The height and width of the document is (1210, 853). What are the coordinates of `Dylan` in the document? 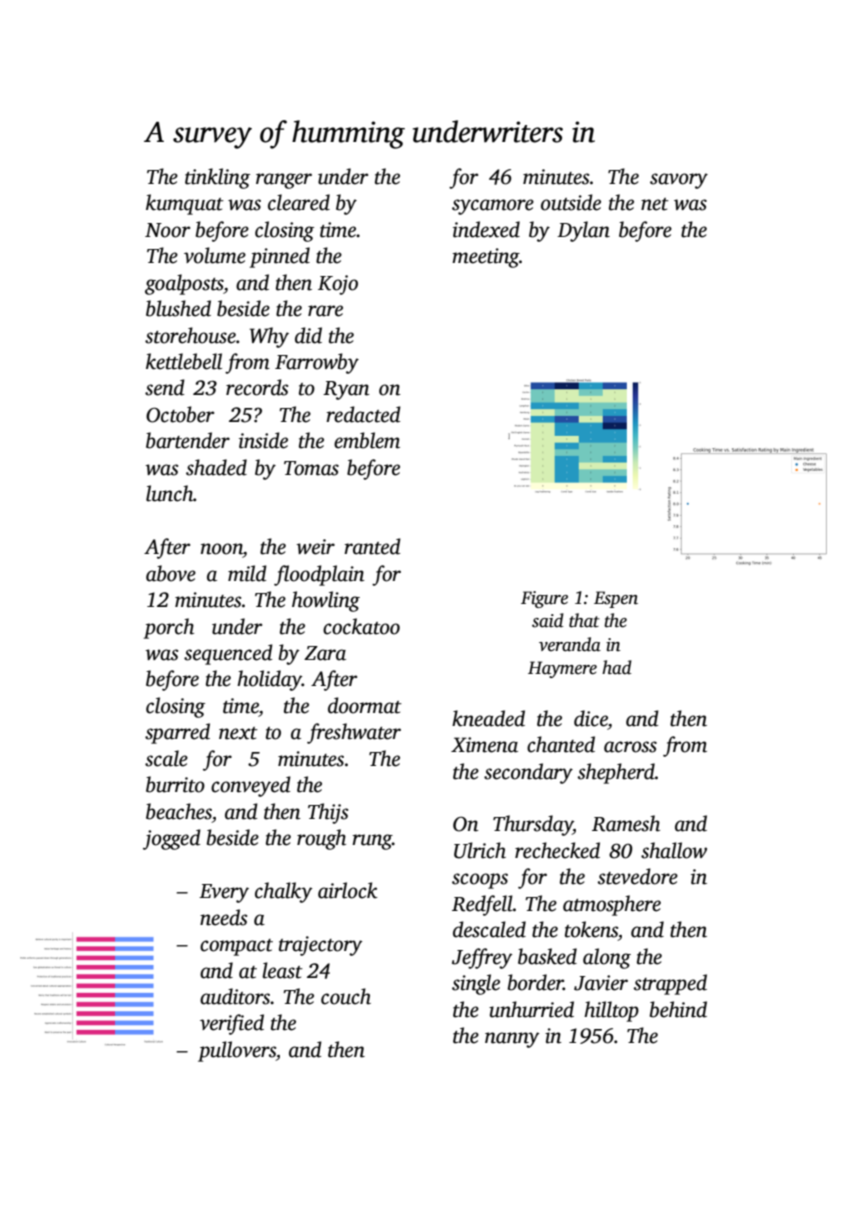 It's located at (583, 231).
